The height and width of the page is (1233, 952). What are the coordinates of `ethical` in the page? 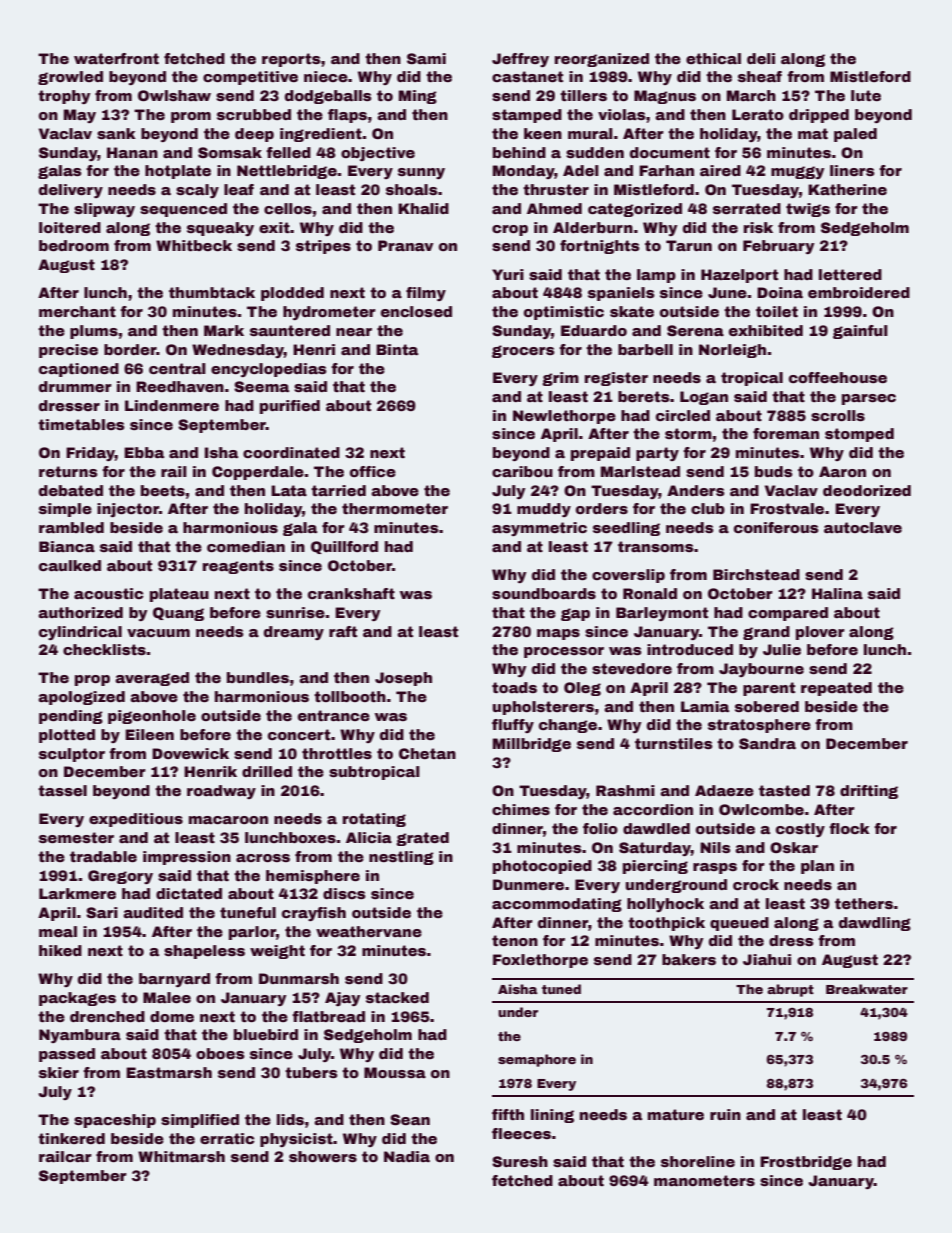 It's located at (713, 58).
